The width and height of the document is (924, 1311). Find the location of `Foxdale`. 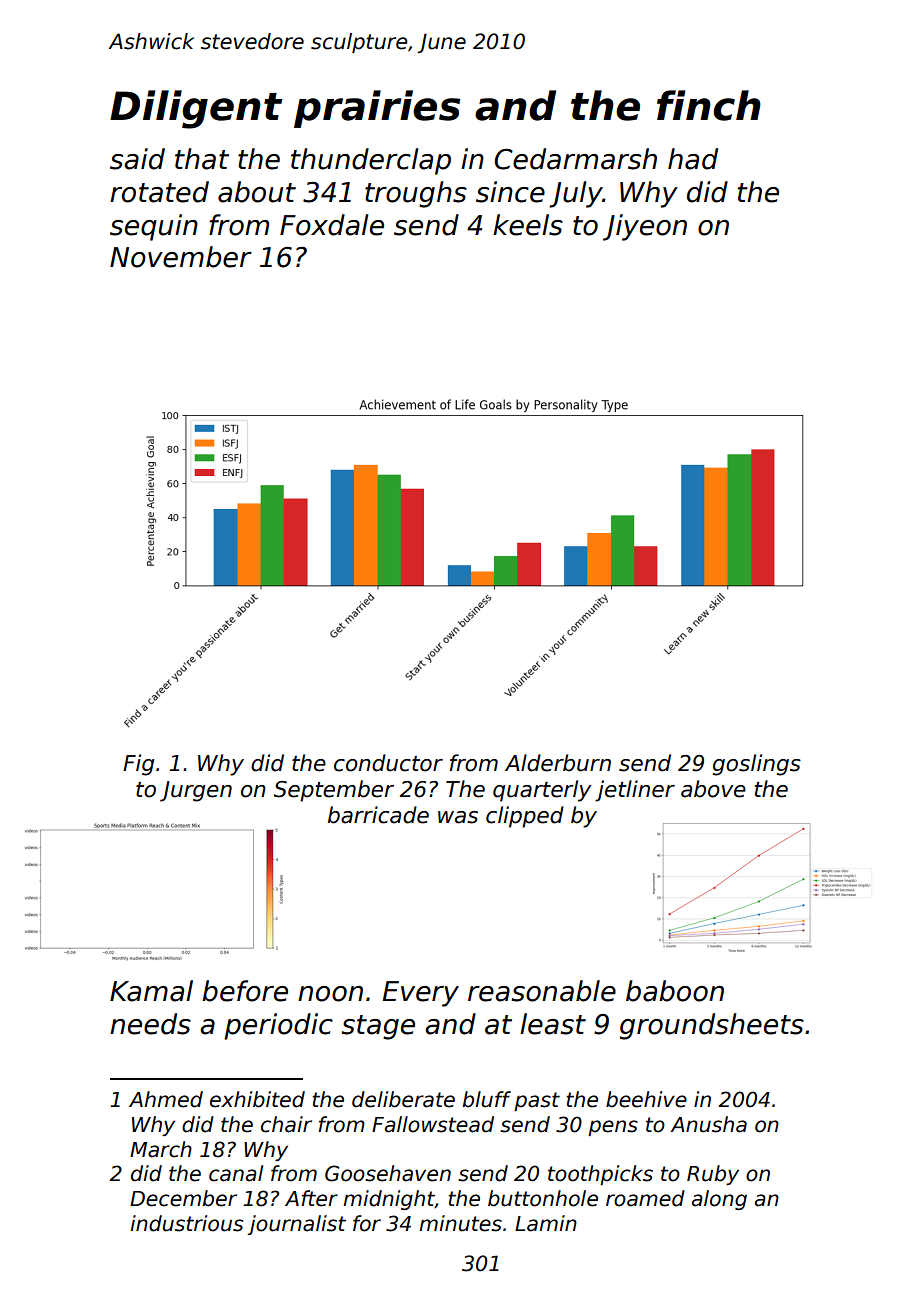

Foxdale is located at coordinates (332, 225).
